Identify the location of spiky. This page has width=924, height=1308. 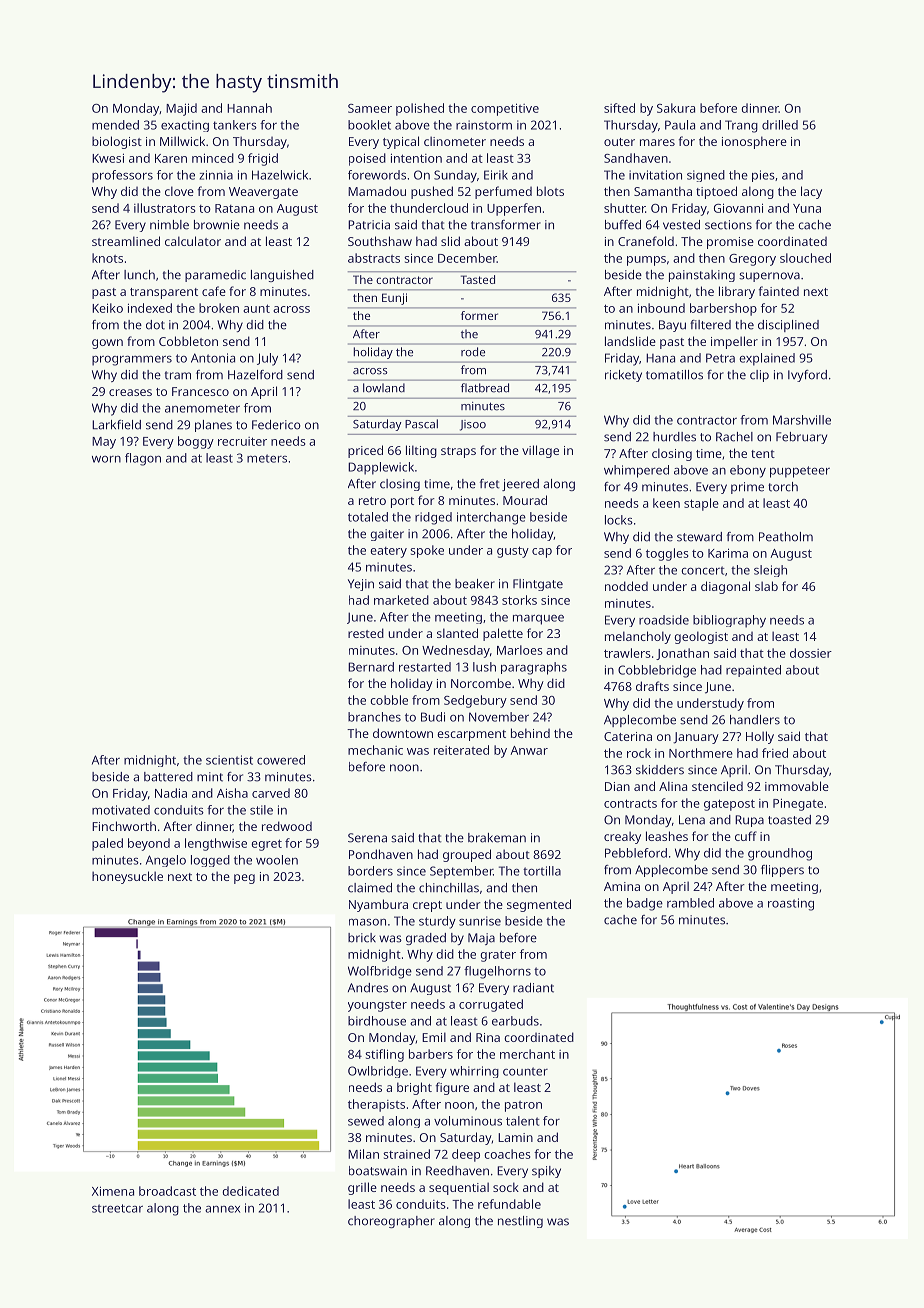
(546, 1172).
